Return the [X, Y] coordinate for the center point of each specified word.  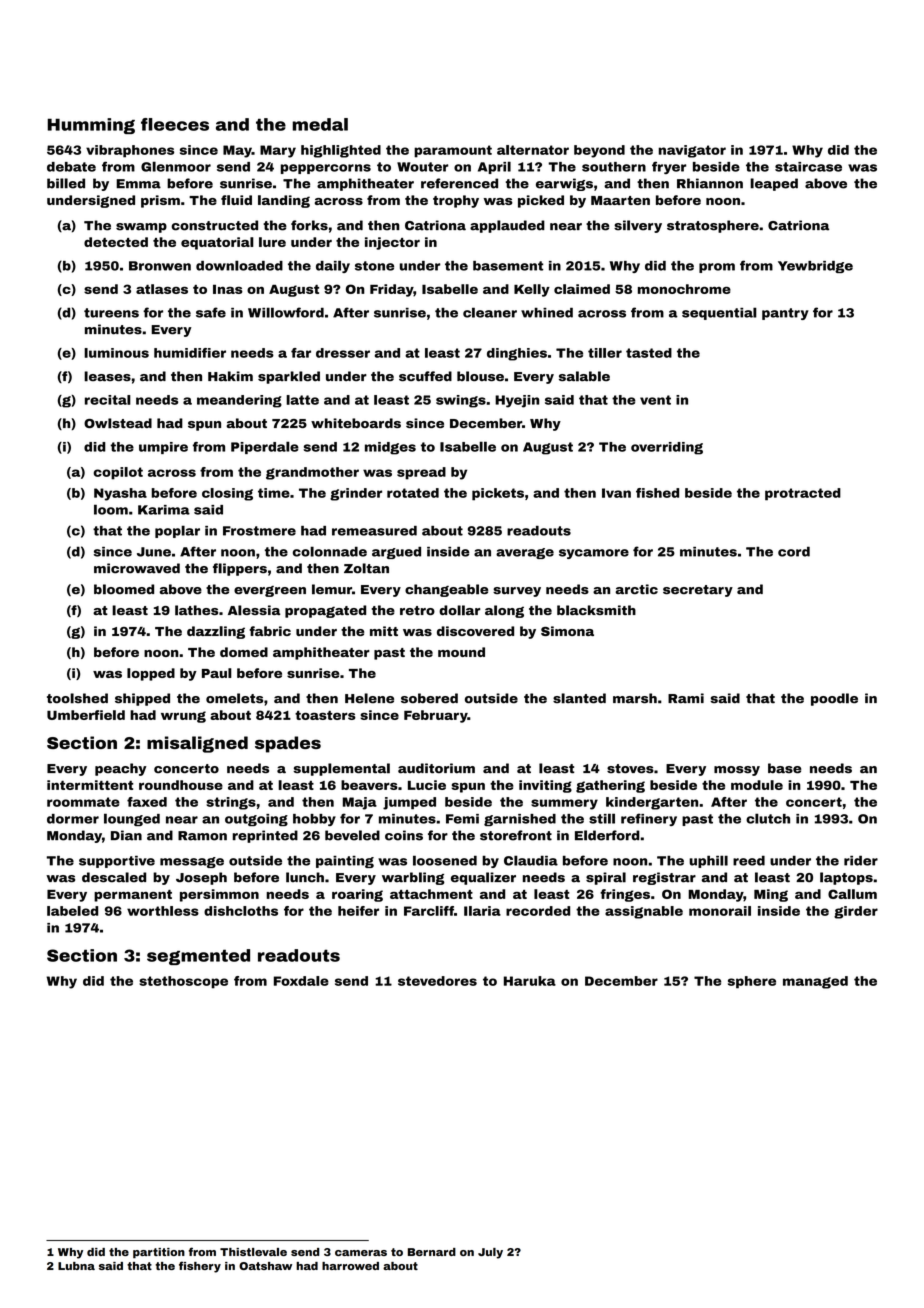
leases [107, 376]
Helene [369, 698]
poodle [834, 699]
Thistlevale [253, 1252]
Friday [392, 290]
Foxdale [301, 981]
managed [815, 982]
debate [71, 167]
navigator [692, 151]
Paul [217, 673]
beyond [599, 151]
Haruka [530, 981]
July [490, 1253]
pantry [785, 314]
